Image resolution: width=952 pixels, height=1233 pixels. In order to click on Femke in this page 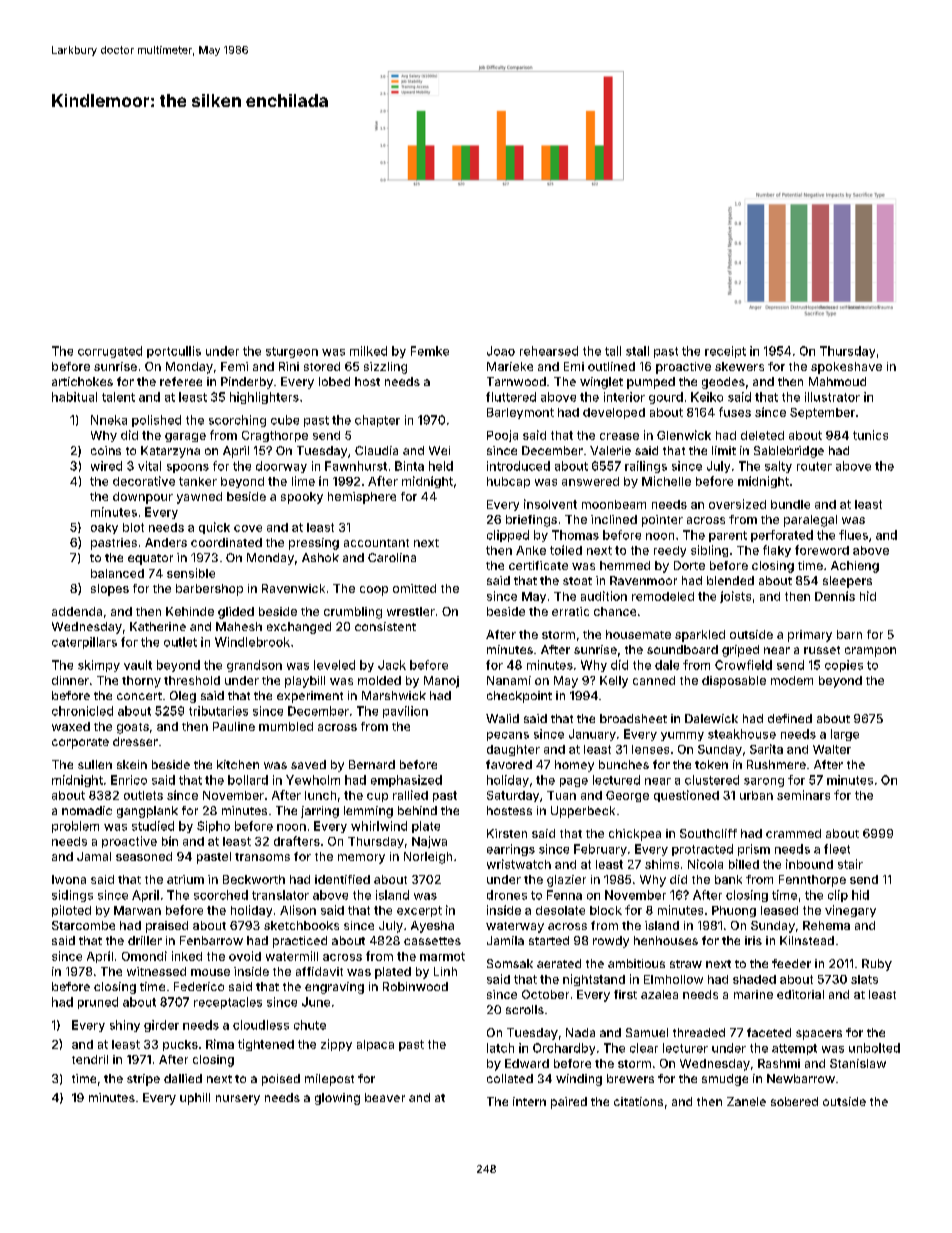, I will do `click(430, 351)`.
